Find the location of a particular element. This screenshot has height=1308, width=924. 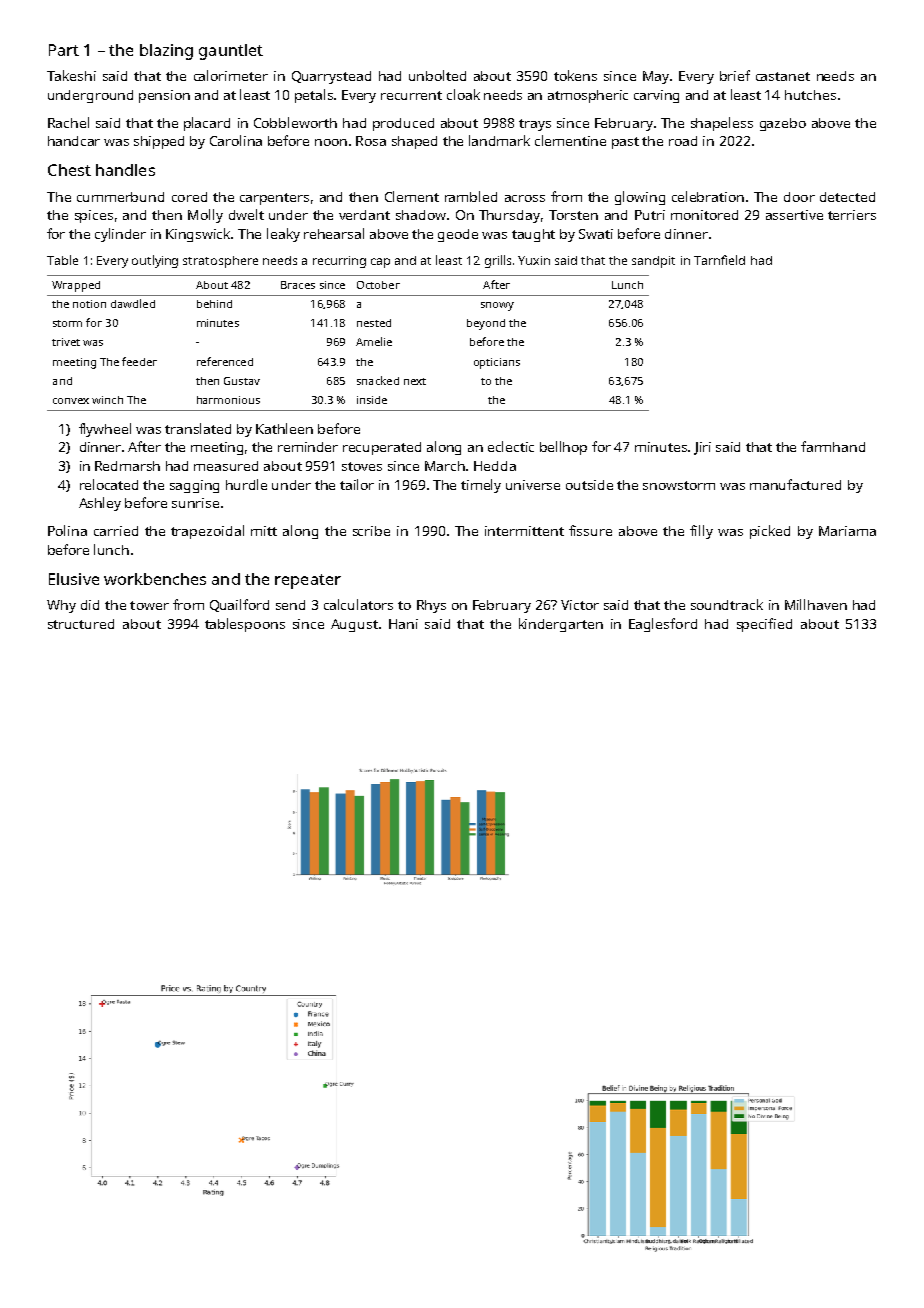

brief is located at coordinates (735, 75).
